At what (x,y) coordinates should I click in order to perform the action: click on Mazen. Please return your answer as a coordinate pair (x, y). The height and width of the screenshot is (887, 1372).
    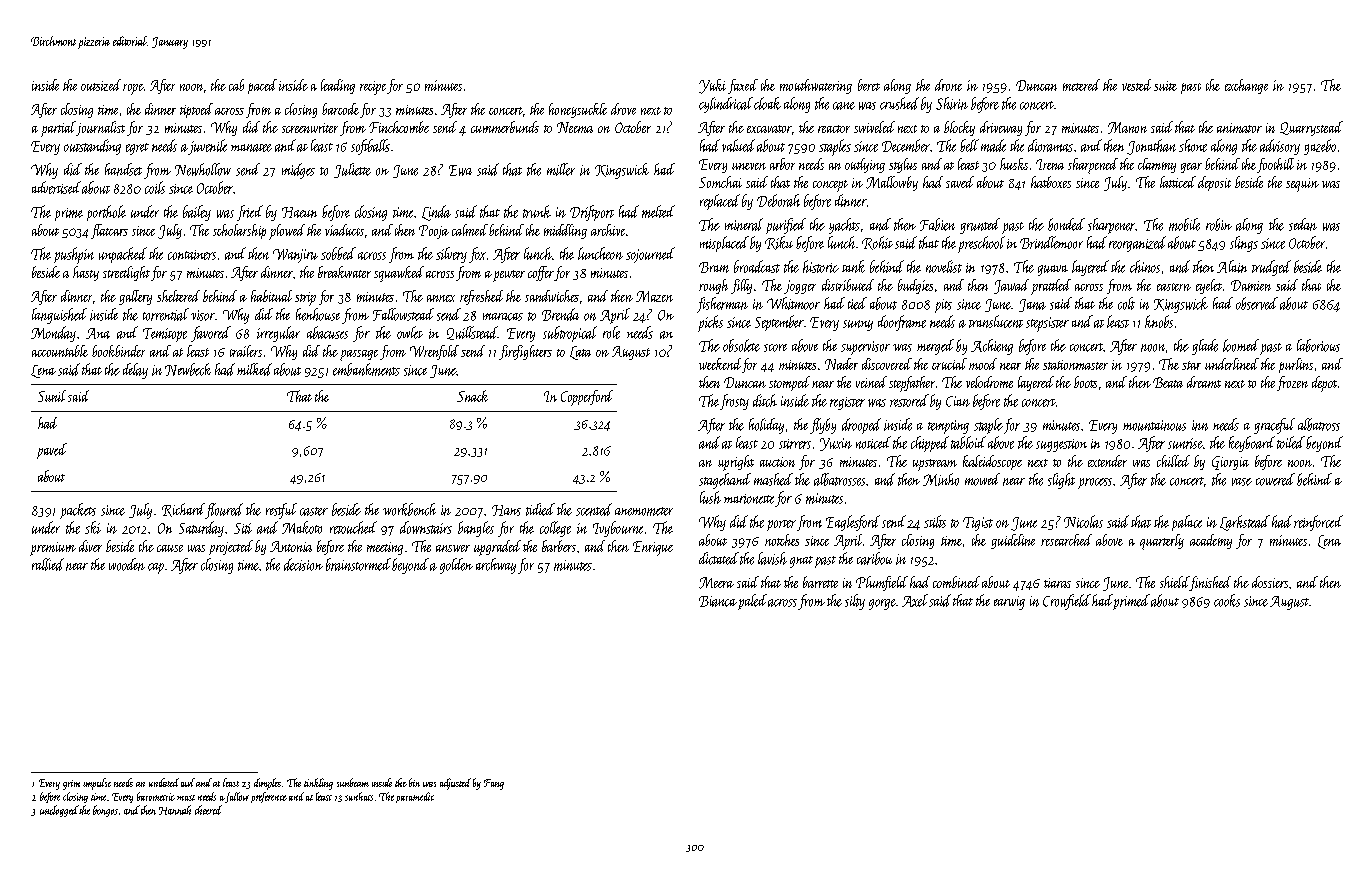
    Looking at the image, I should click on (654, 296).
